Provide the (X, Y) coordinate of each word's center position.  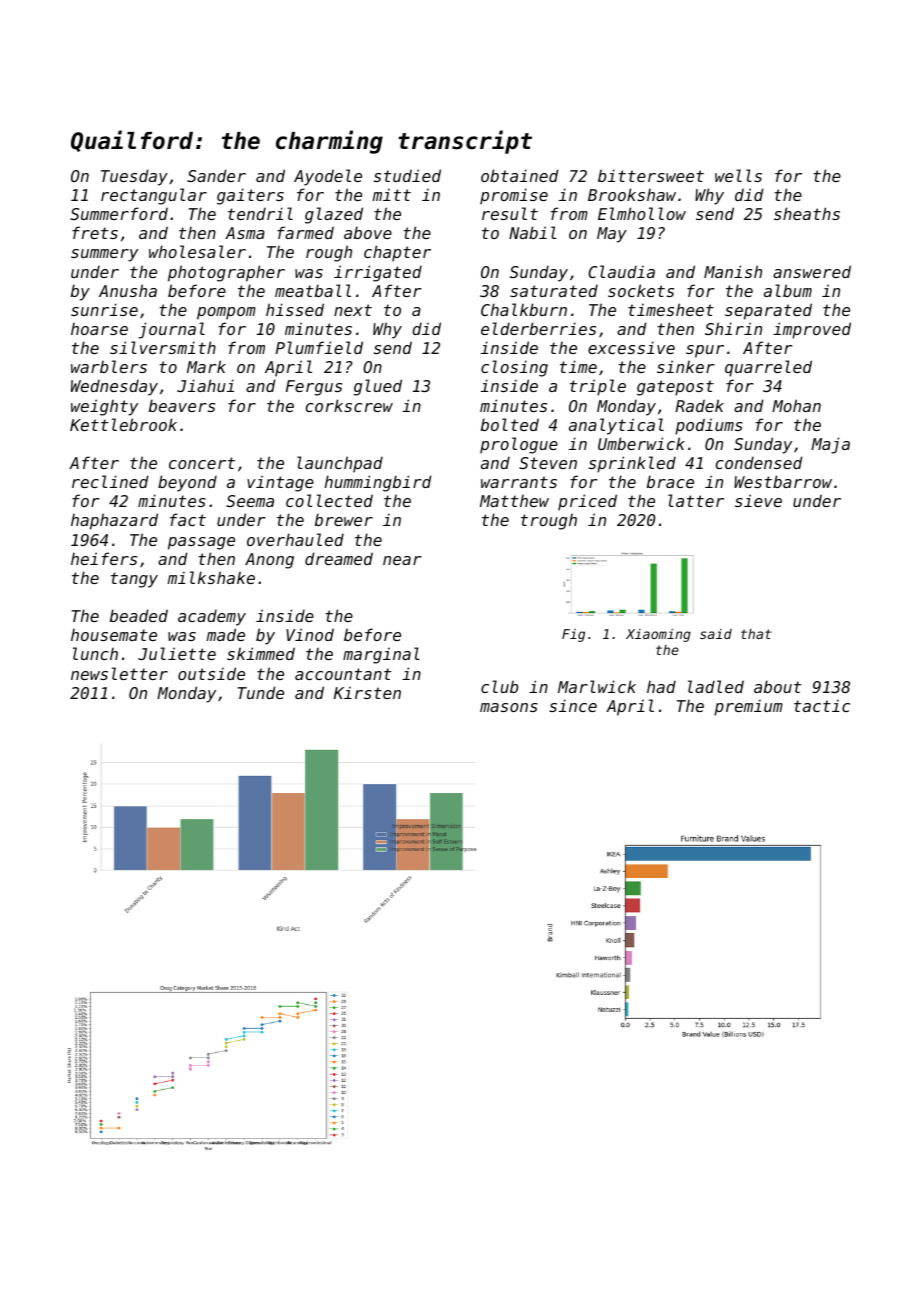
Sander (216, 175)
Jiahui (205, 385)
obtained (520, 175)
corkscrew (349, 405)
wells (738, 175)
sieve (758, 500)
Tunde (261, 692)
